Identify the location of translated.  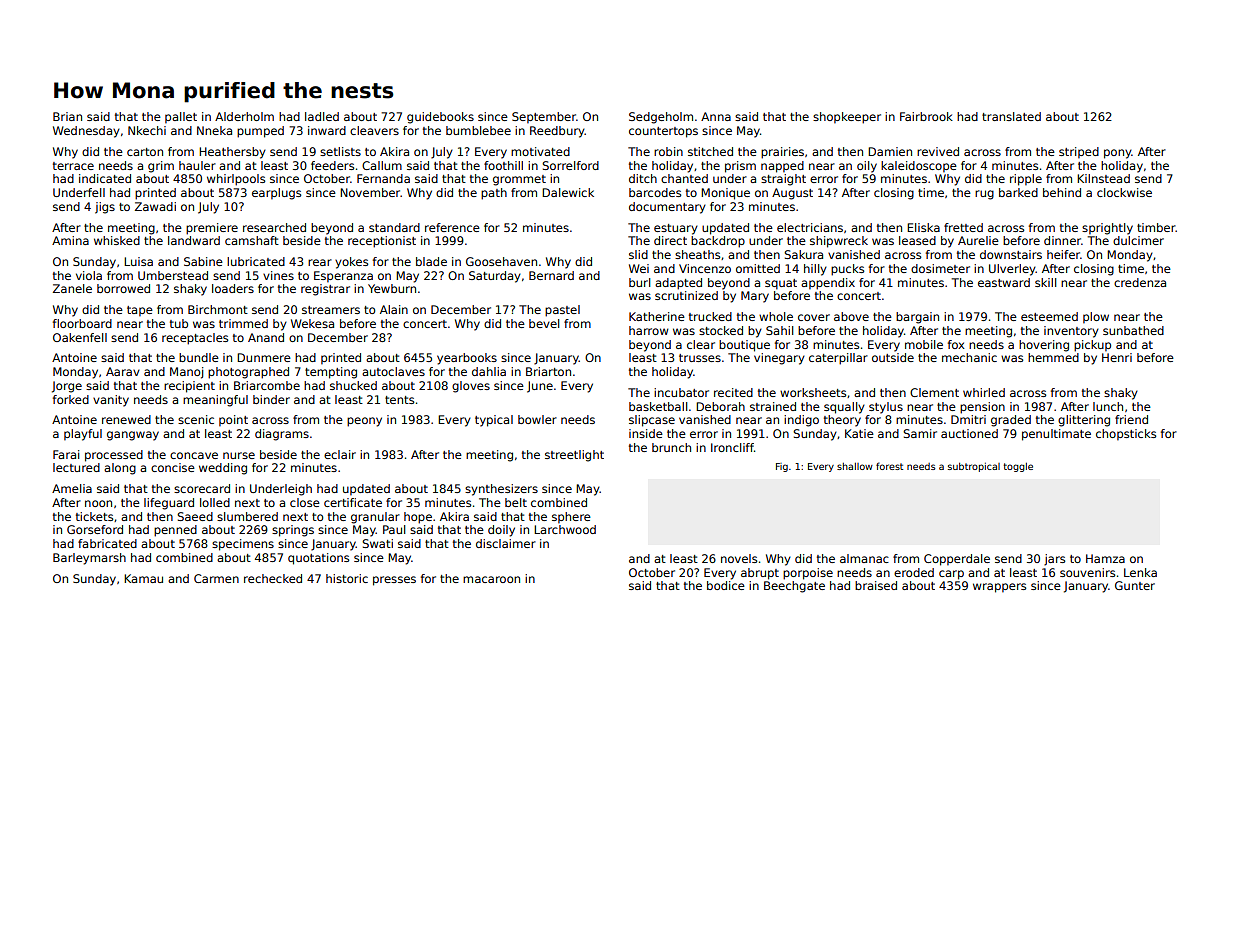
(1011, 116).
